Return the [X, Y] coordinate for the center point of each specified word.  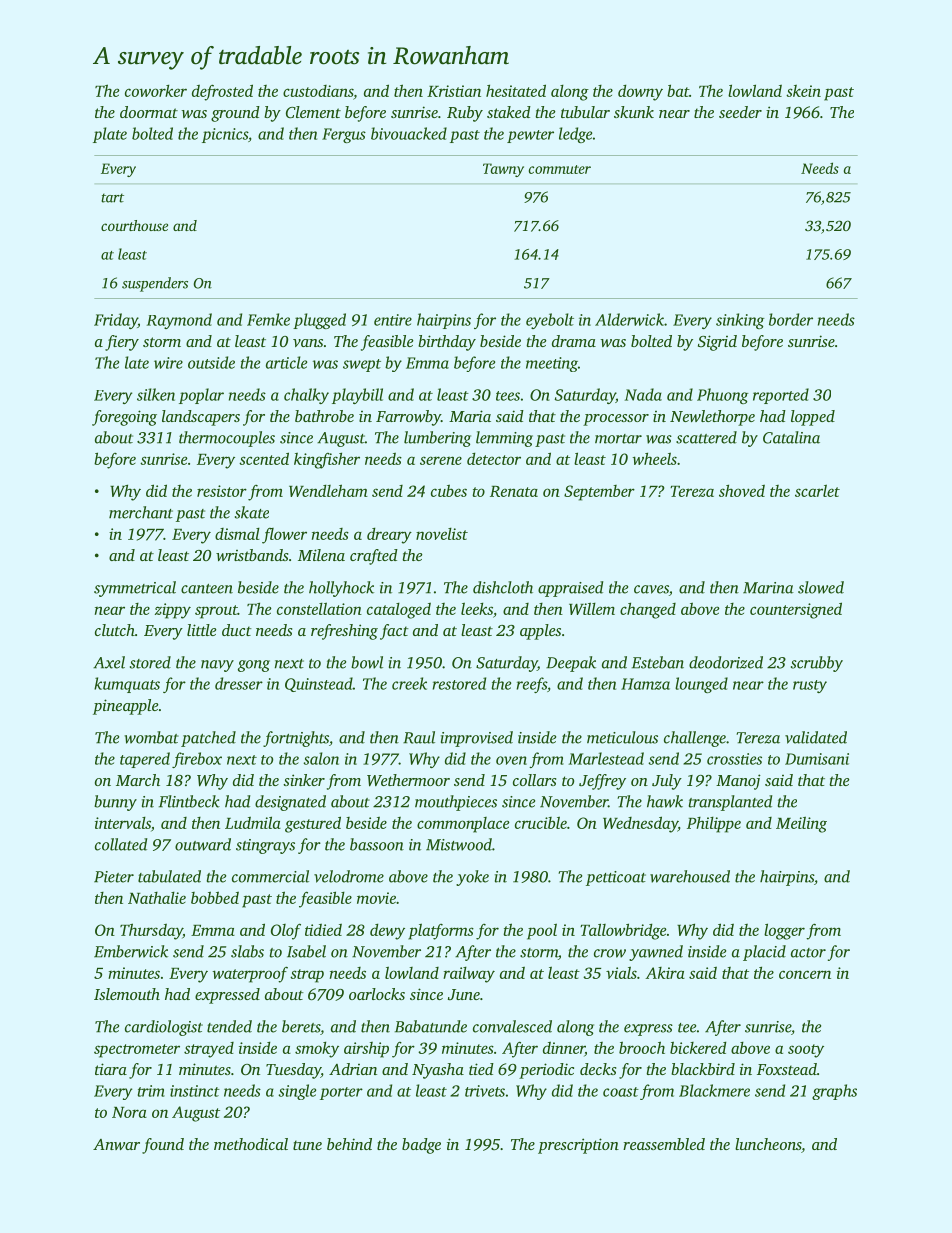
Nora [129, 1112]
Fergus [344, 135]
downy [640, 93]
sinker [304, 780]
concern [805, 974]
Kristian [454, 91]
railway [469, 975]
